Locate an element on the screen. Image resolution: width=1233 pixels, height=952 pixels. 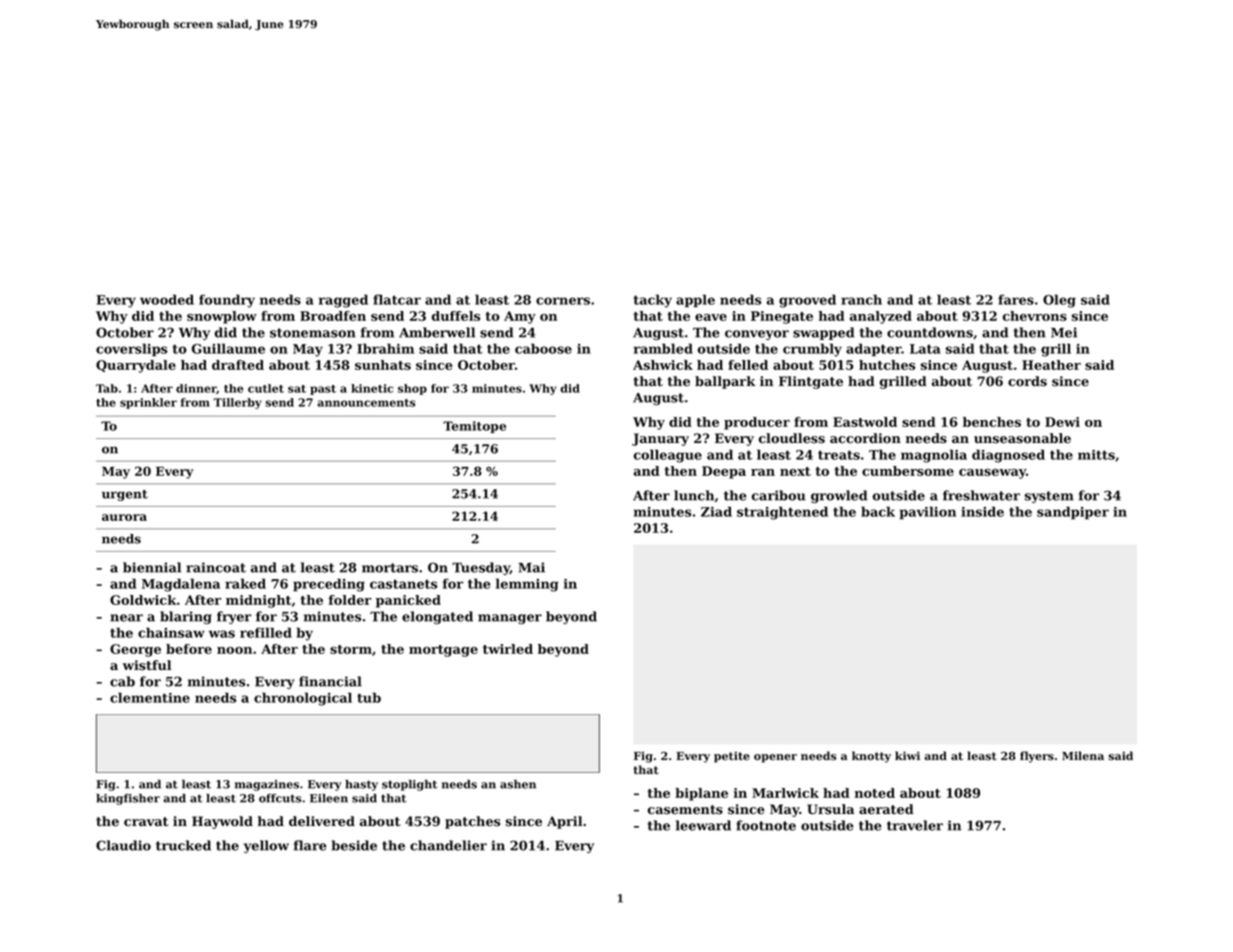
midnight is located at coordinates (259, 601).
